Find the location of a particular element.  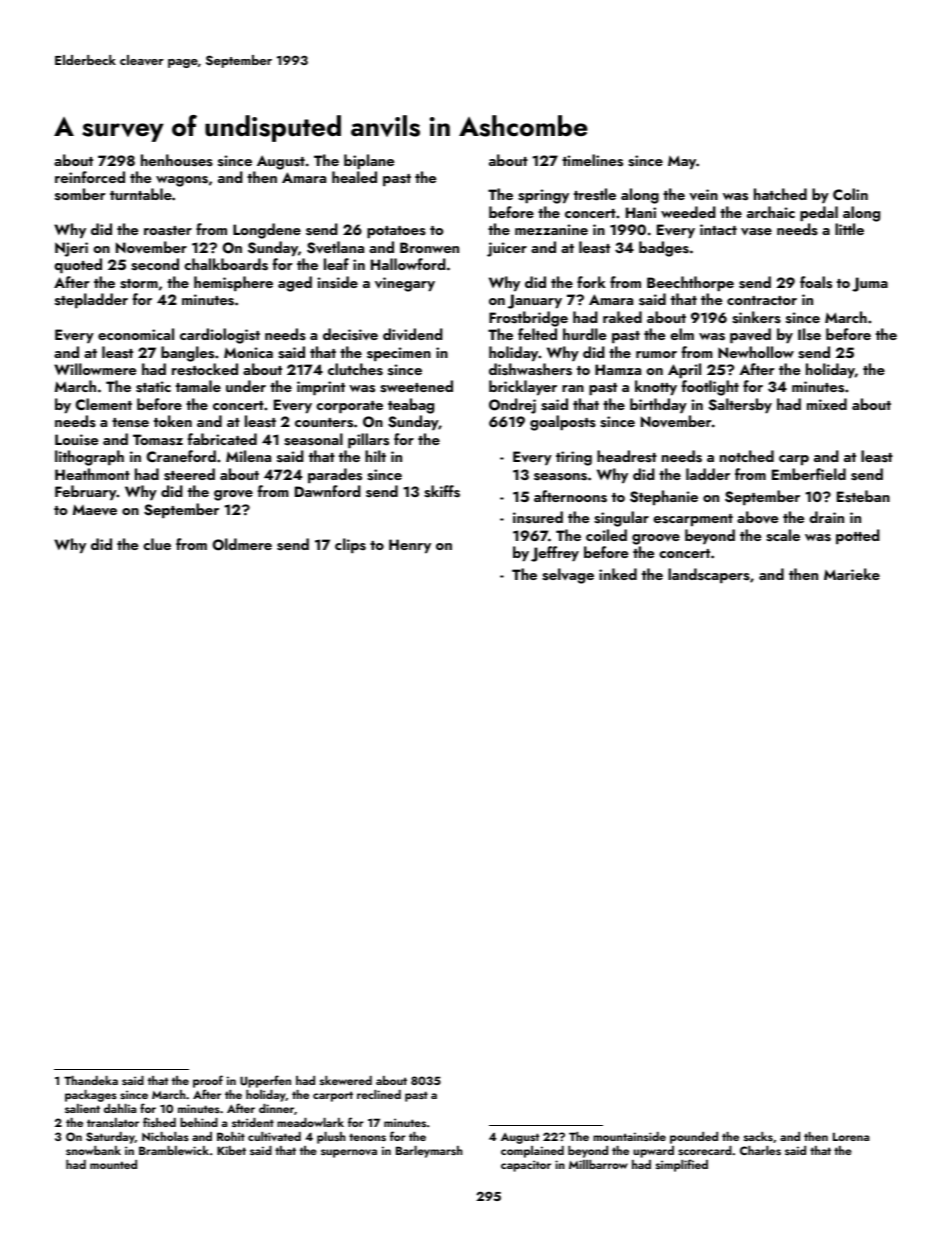

mixed is located at coordinates (827, 404).
